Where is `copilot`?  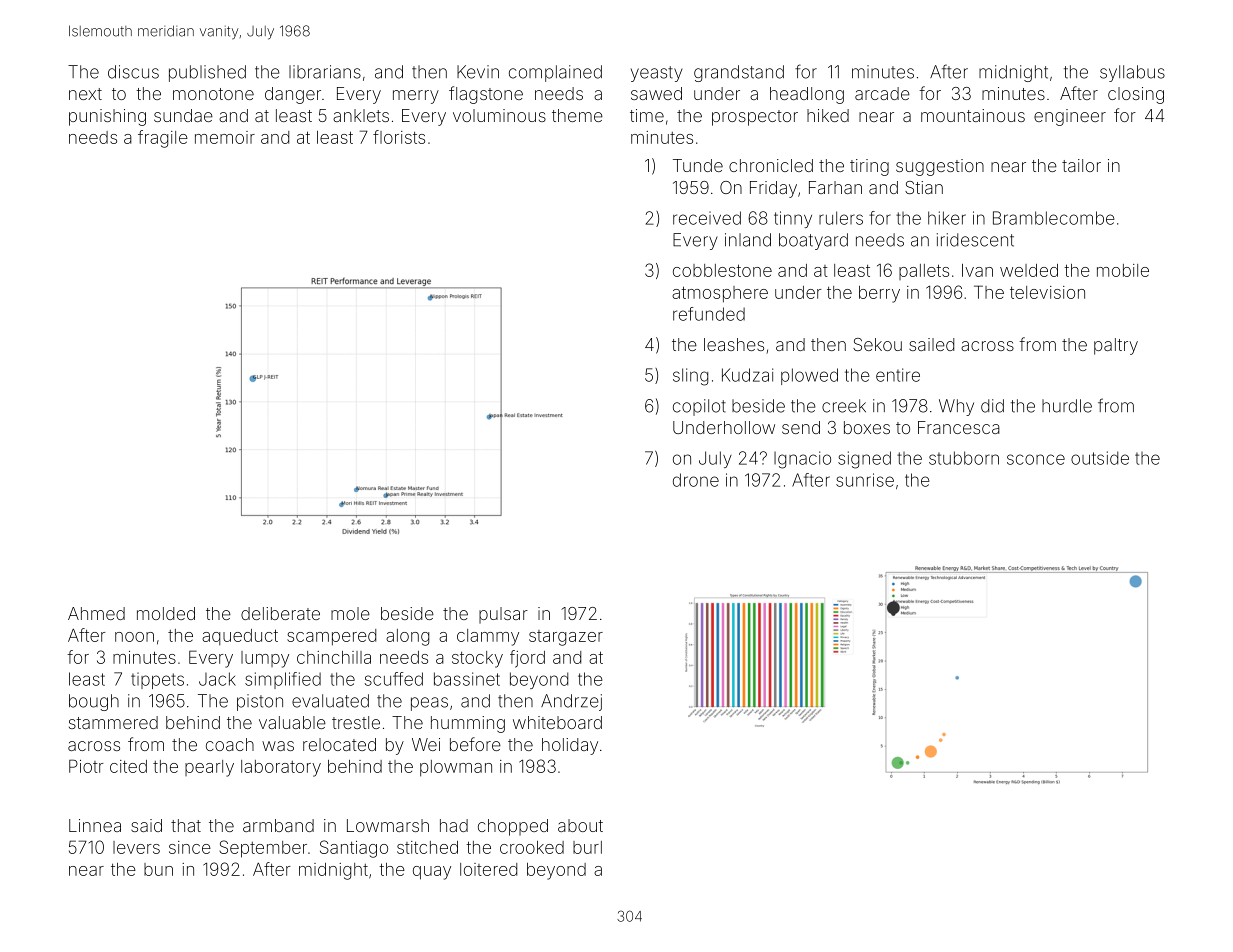 copilot is located at coordinates (699, 407).
